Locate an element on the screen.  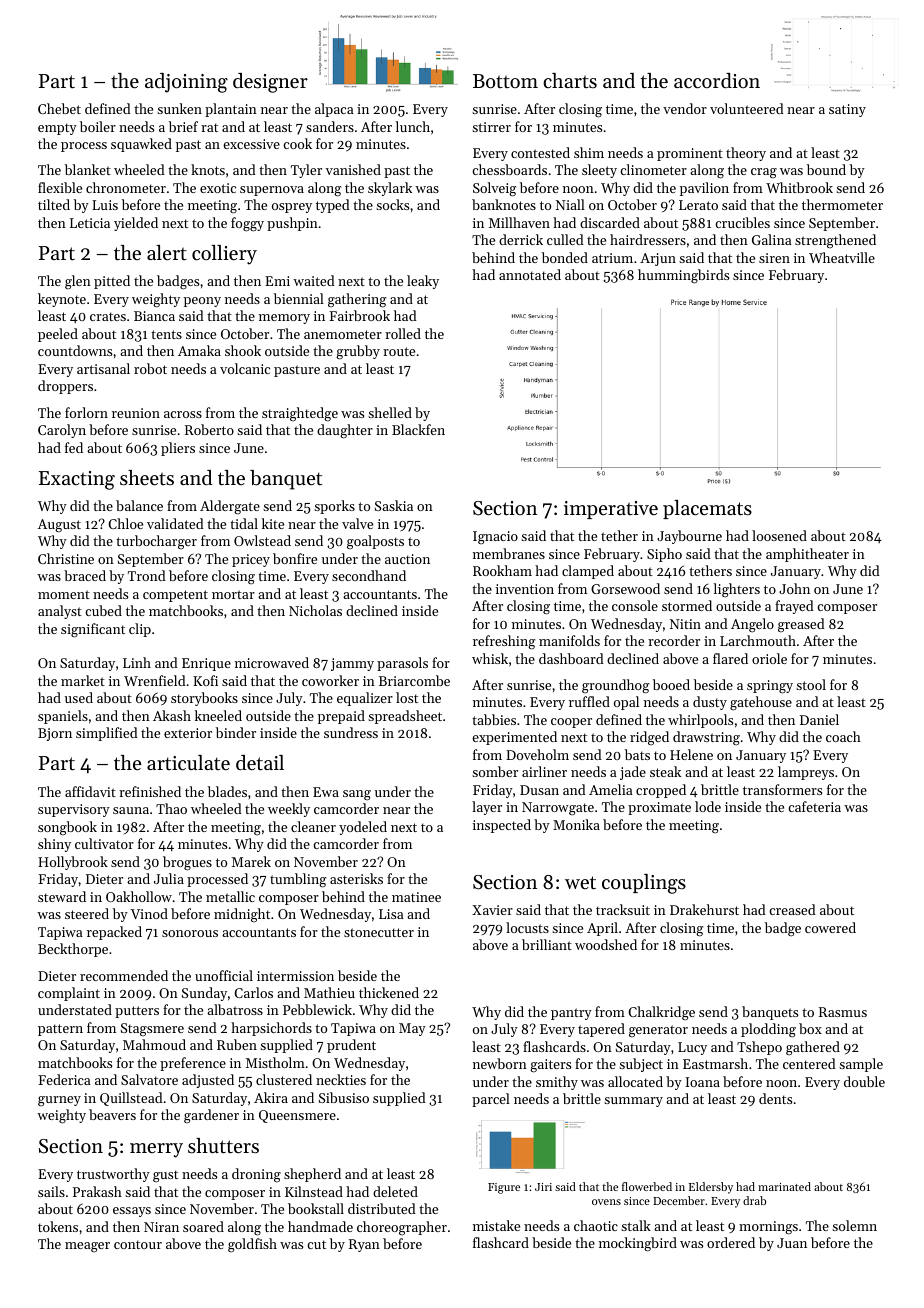
sonorous is located at coordinates (190, 933).
